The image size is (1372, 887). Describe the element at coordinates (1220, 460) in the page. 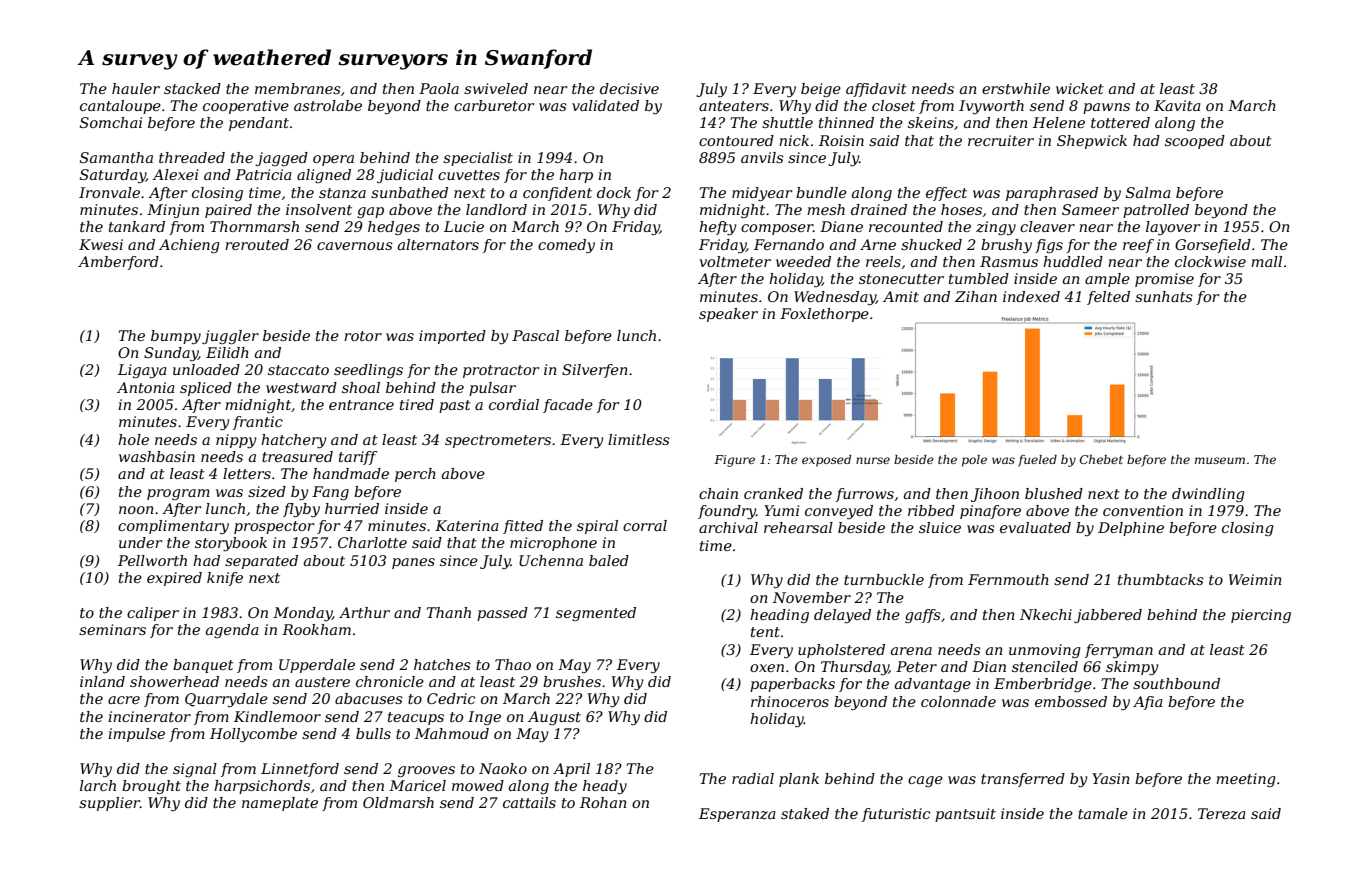

I see `museum` at that location.
